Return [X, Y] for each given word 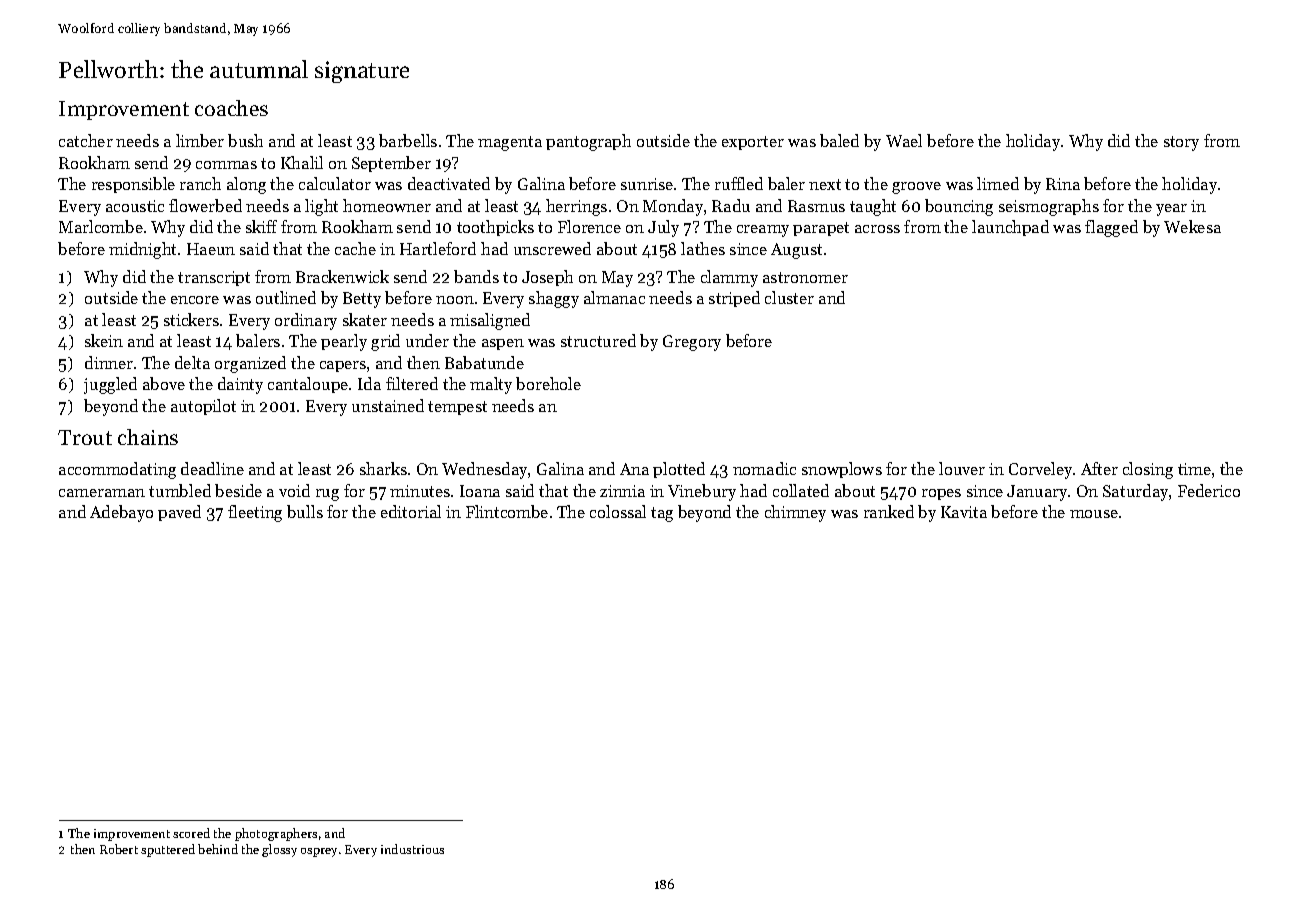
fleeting [255, 513]
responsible [133, 185]
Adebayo [121, 513]
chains [148, 437]
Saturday [1135, 492]
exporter [753, 143]
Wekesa [1192, 226]
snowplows [842, 470]
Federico [1209, 490]
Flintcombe [507, 511]
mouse [1094, 514]
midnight [142, 250]
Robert [119, 849]
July [663, 228]
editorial [411, 511]
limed [998, 183]
